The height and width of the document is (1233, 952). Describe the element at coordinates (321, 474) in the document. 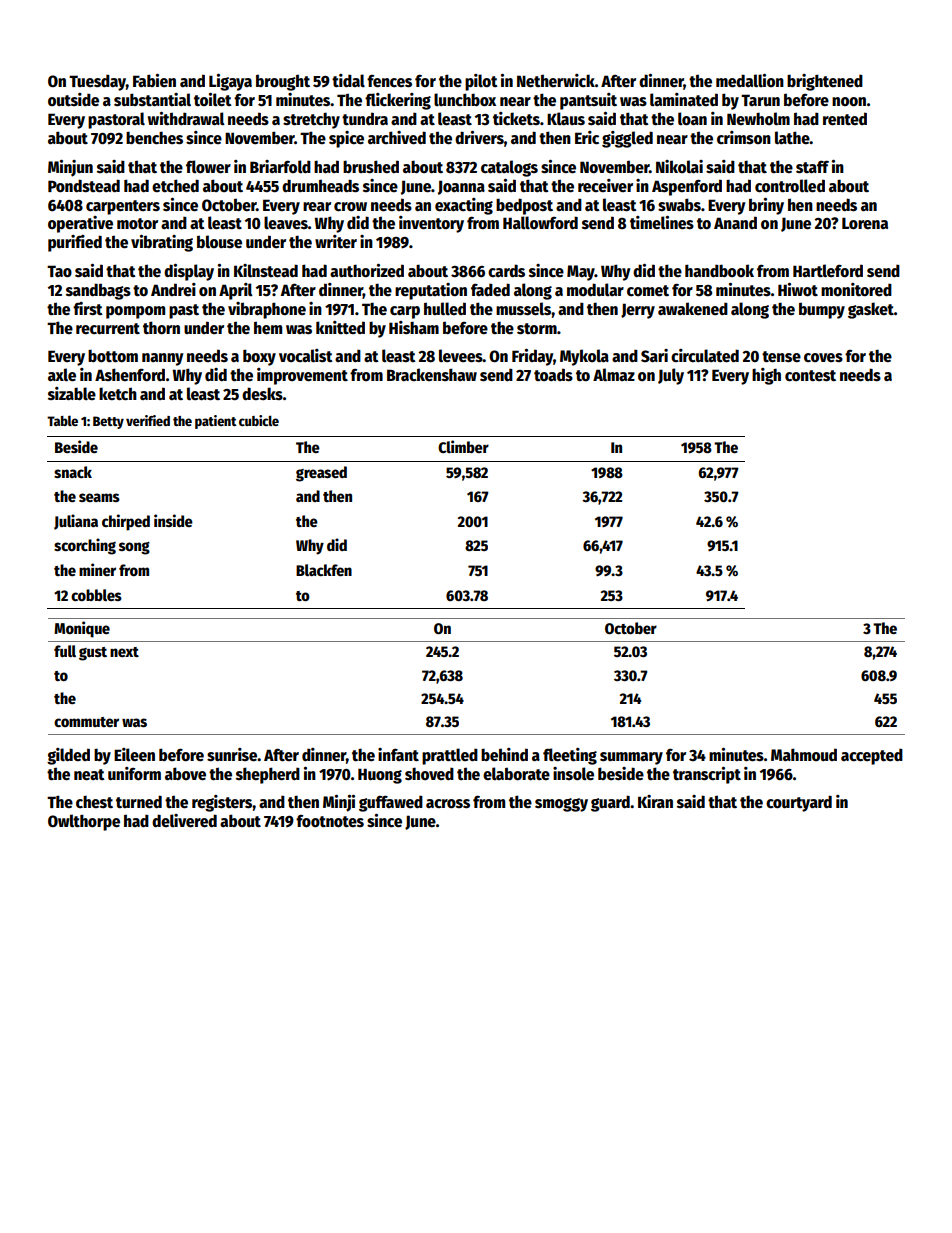

I see `greased` at that location.
